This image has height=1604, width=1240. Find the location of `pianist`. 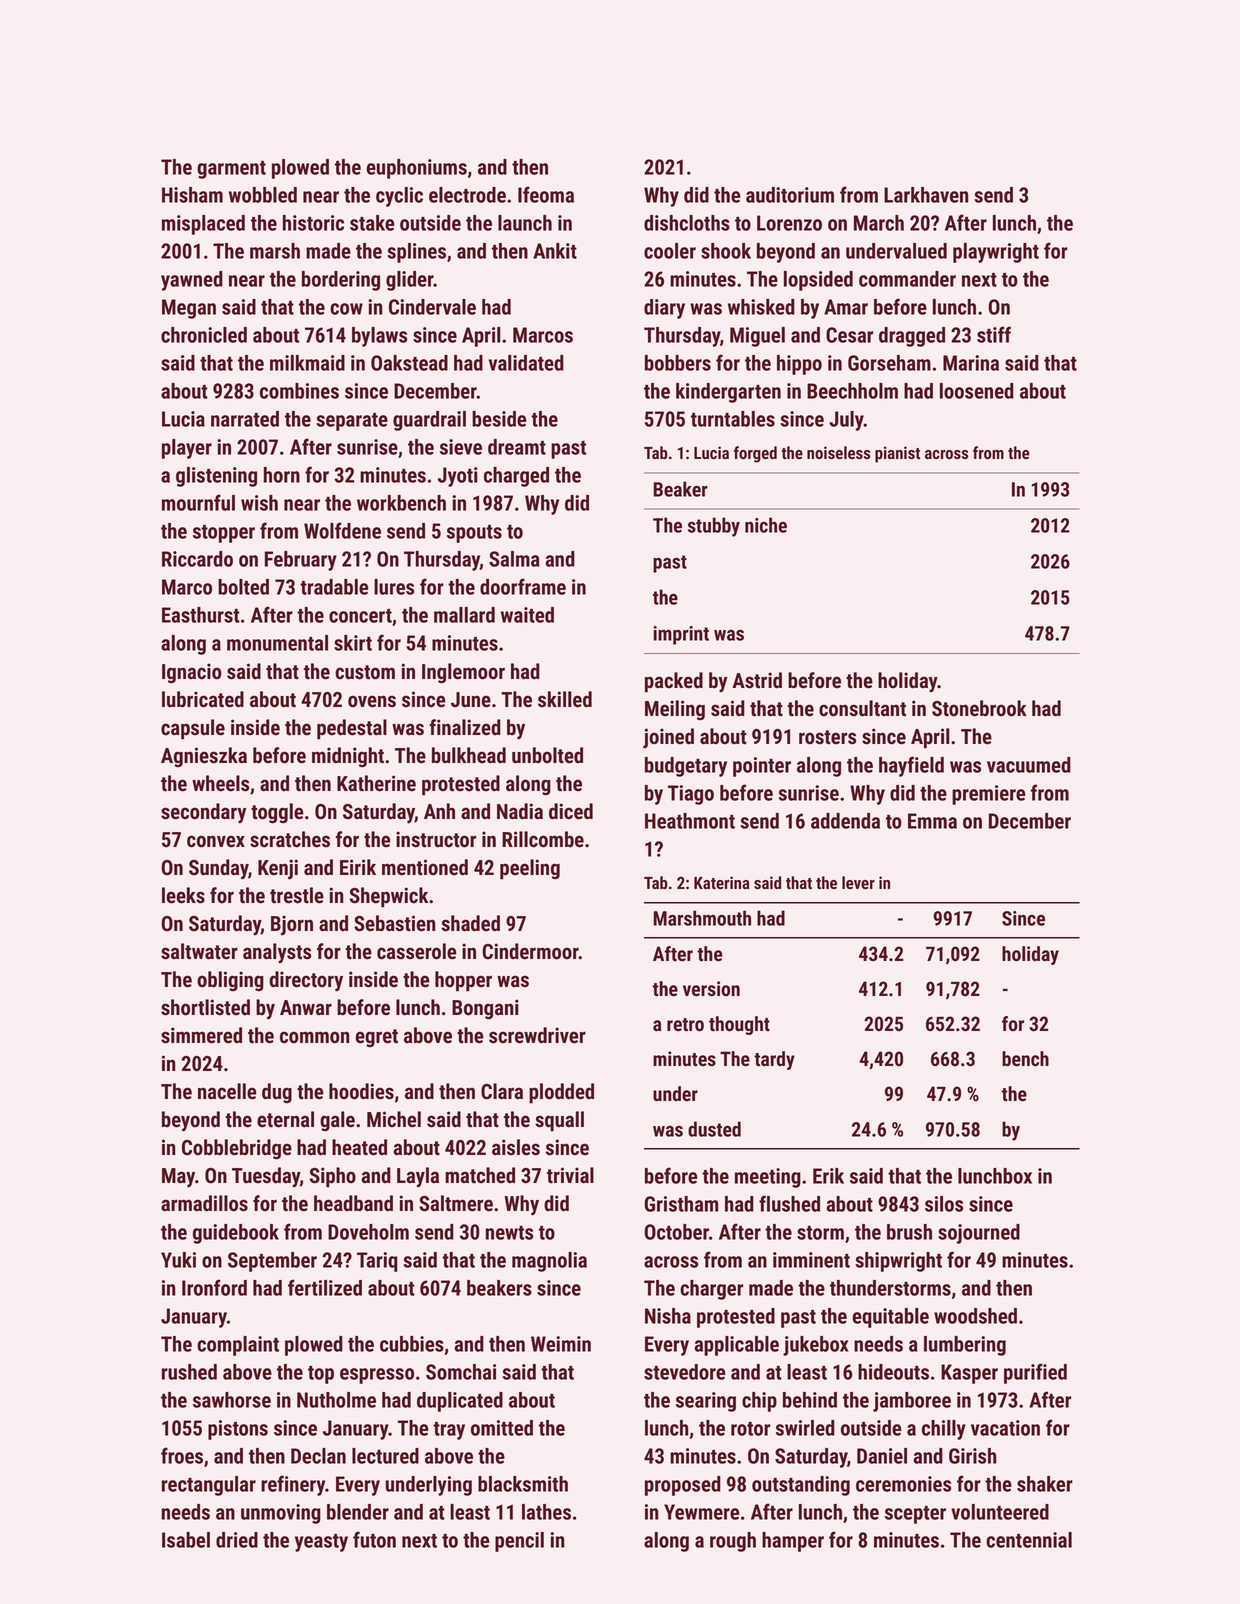

pianist is located at coordinates (897, 454).
